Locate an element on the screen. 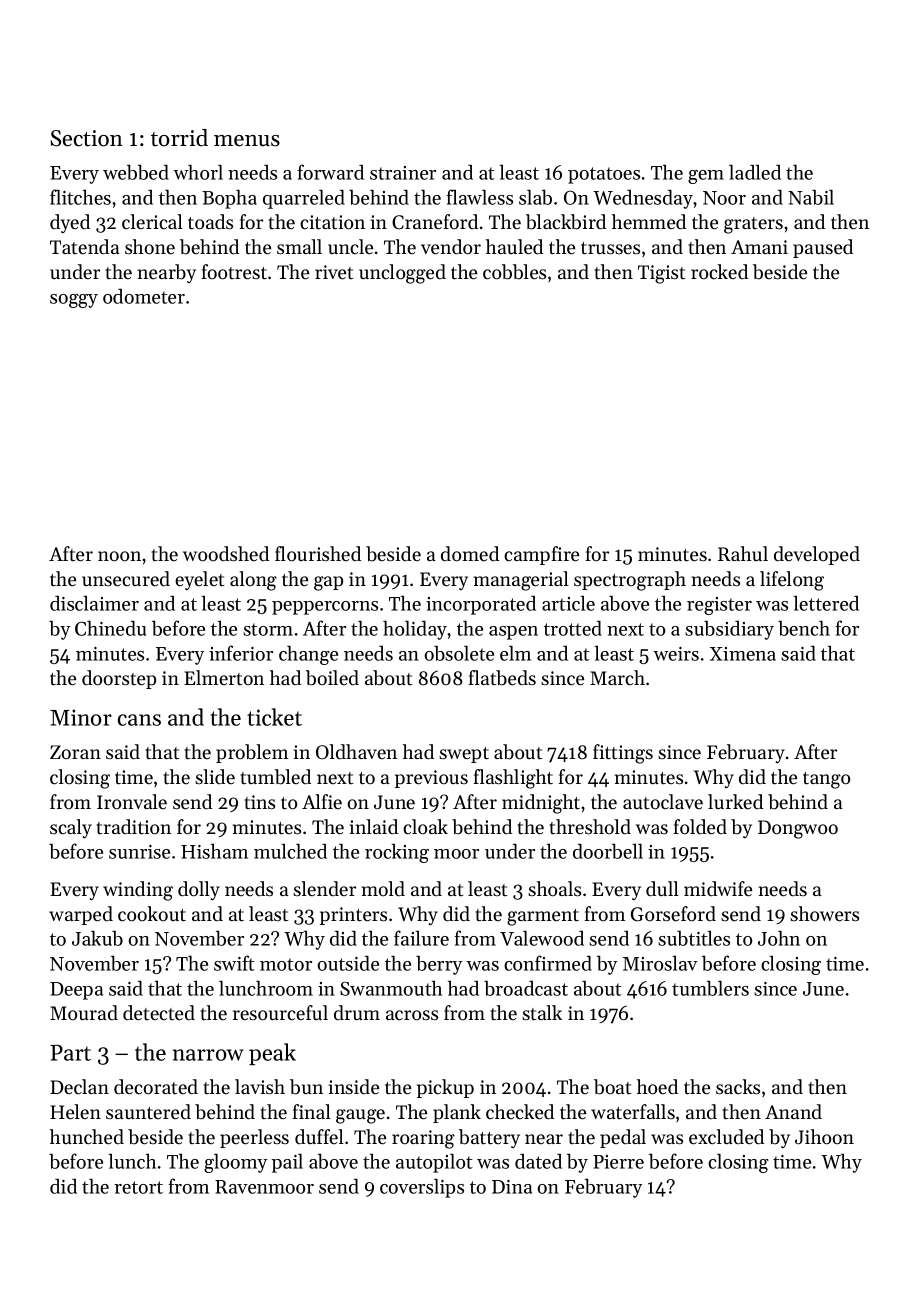 The width and height of the screenshot is (924, 1308). disclaimer is located at coordinates (94, 603).
